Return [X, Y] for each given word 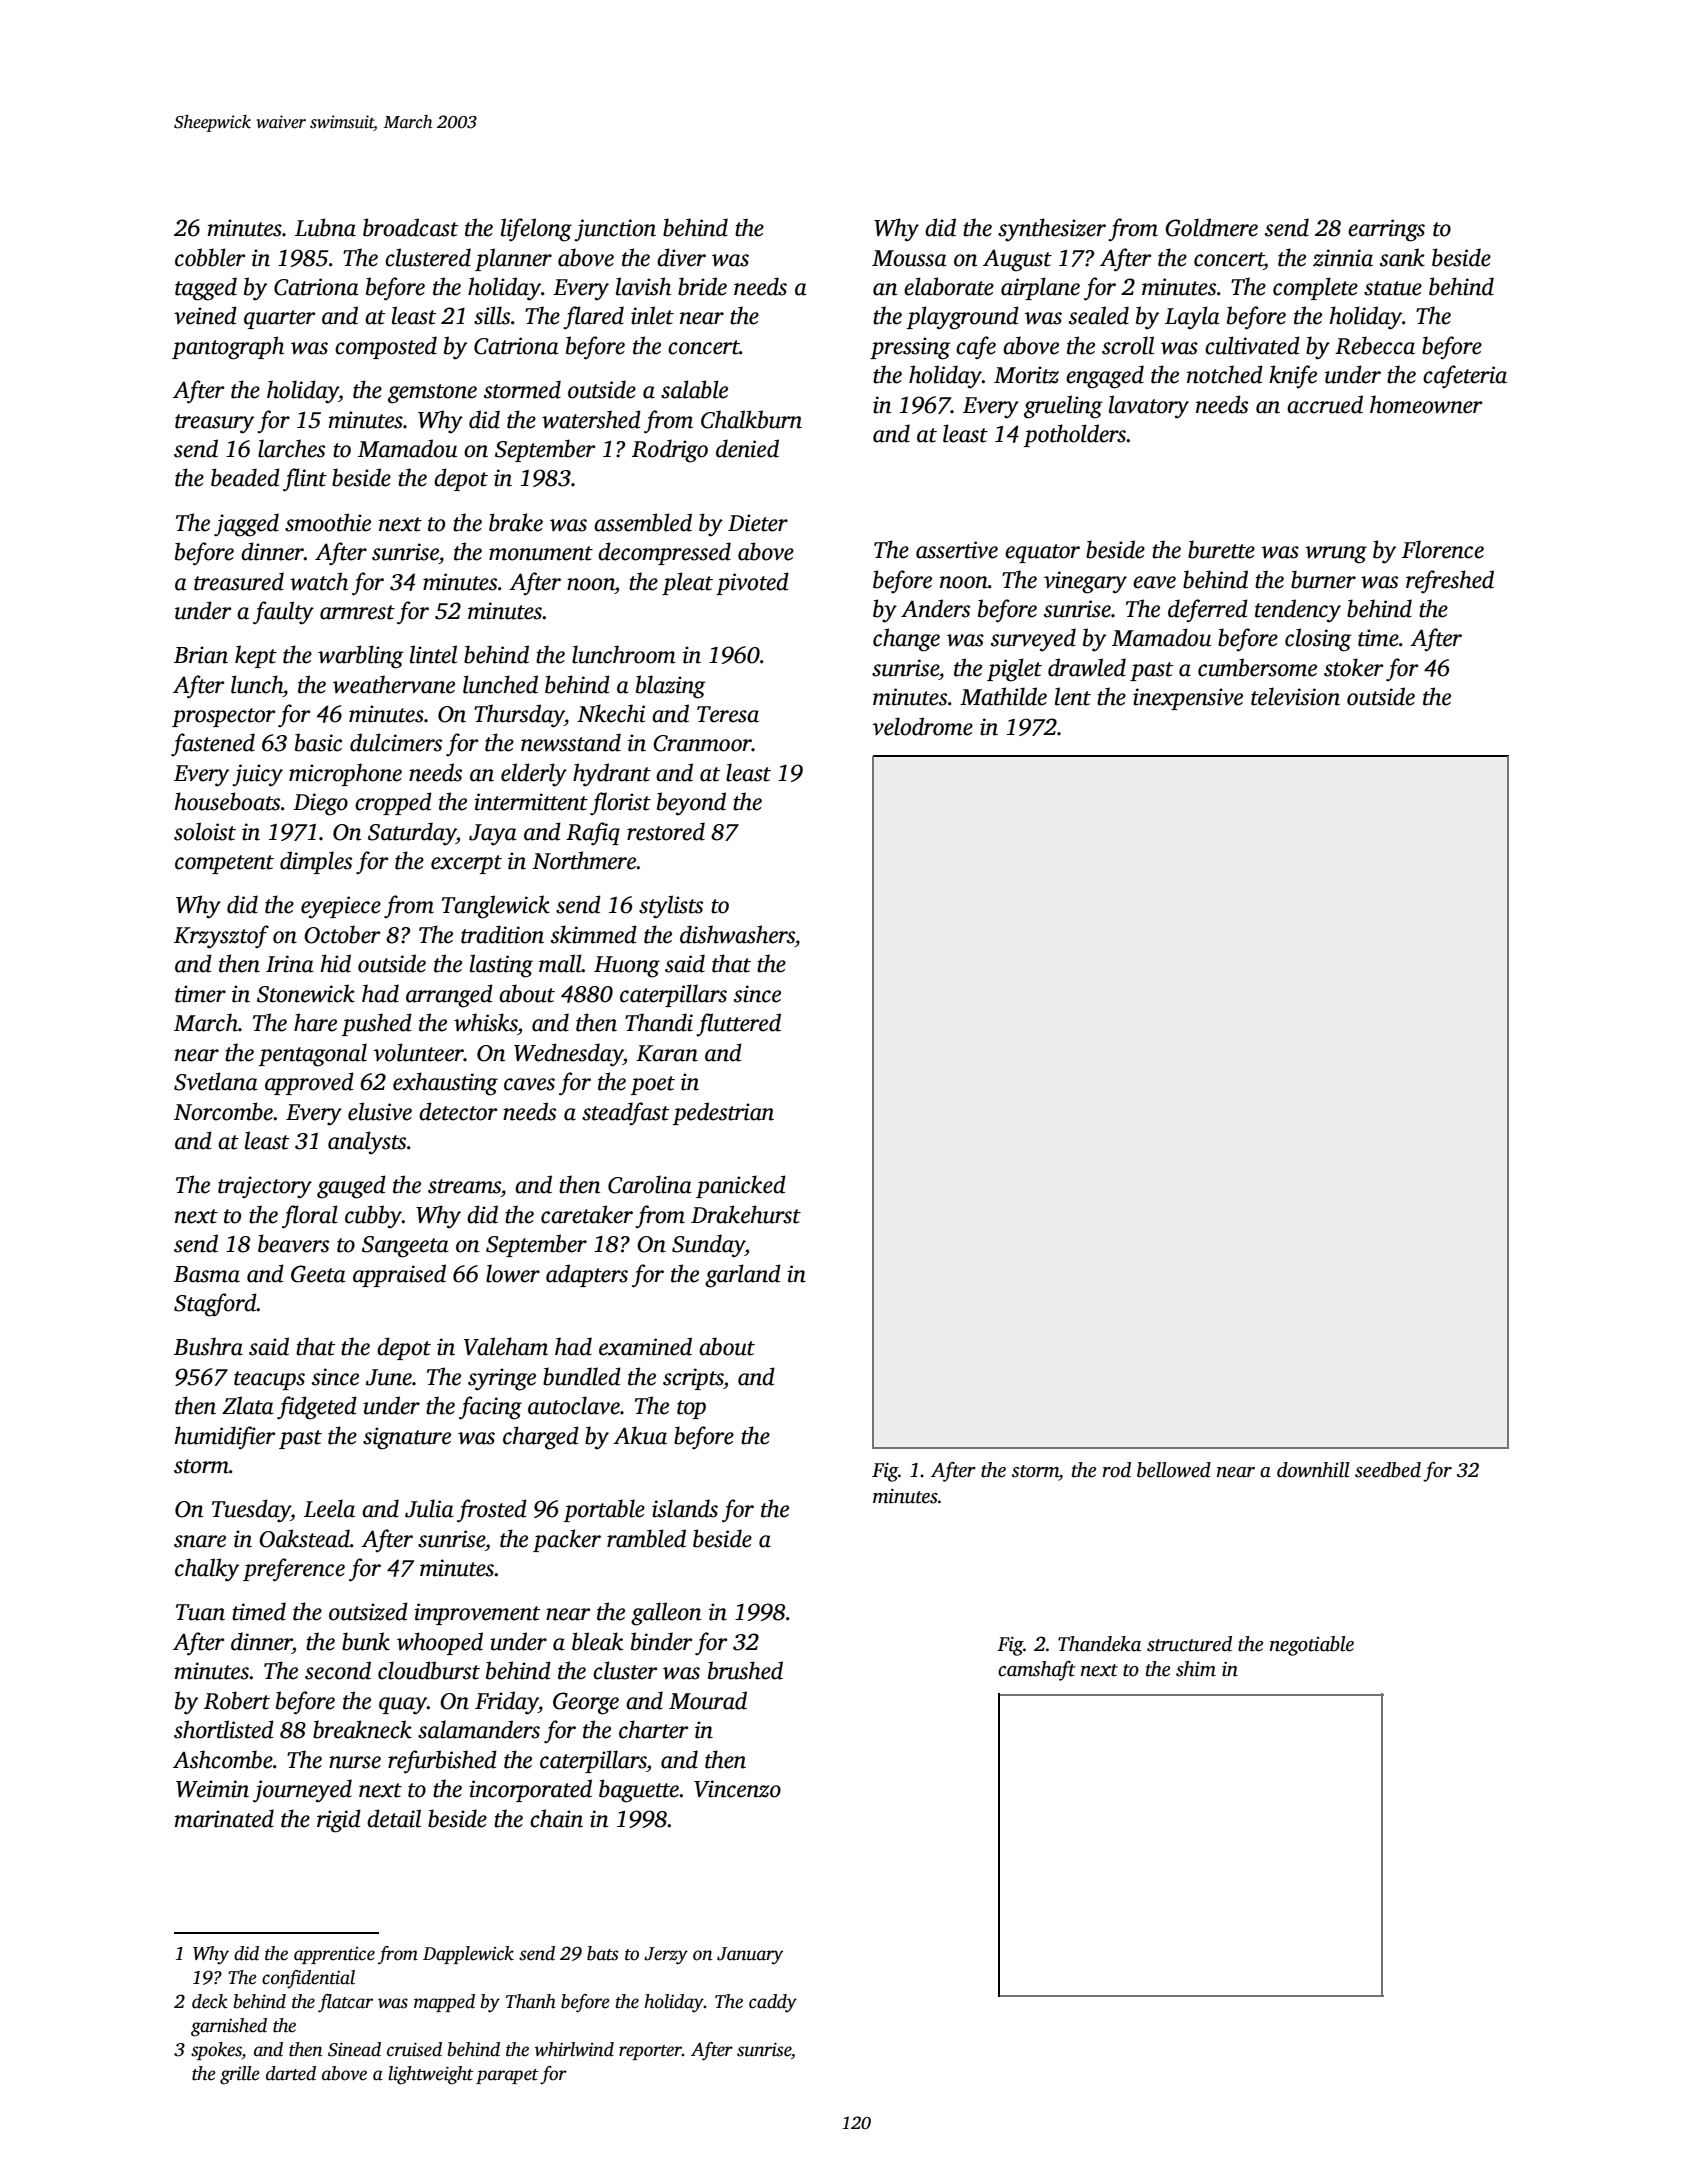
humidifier [225, 1437]
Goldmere [1211, 227]
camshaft [1037, 1671]
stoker [1353, 667]
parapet [507, 2076]
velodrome [922, 726]
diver [681, 257]
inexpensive [1188, 699]
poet [653, 1085]
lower [513, 1273]
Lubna [325, 227]
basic [318, 742]
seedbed [1388, 1470]
